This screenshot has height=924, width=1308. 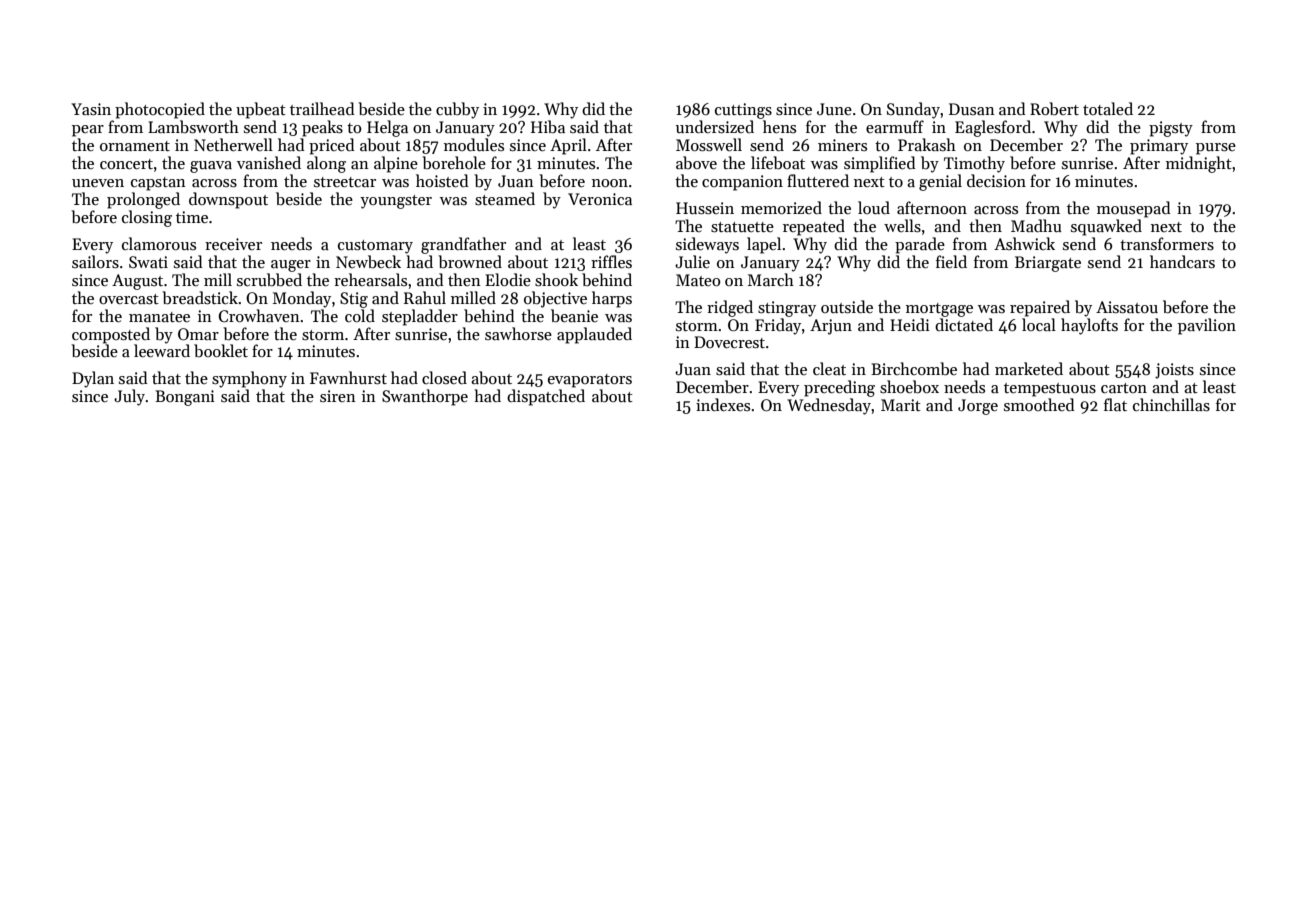 What do you see at coordinates (1182, 261) in the screenshot?
I see `handcars` at bounding box center [1182, 261].
